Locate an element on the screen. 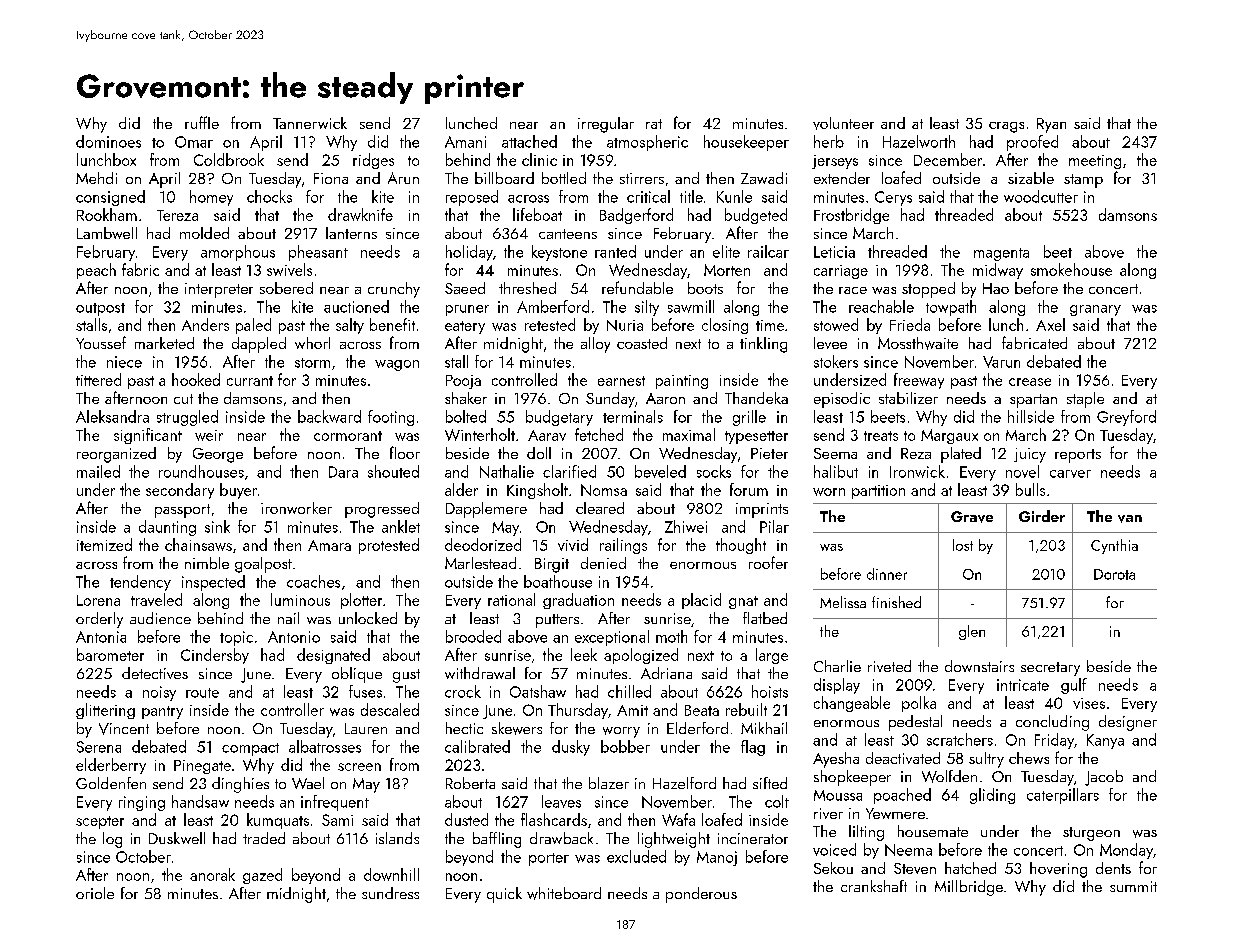  Dapplemere is located at coordinates (486, 510).
